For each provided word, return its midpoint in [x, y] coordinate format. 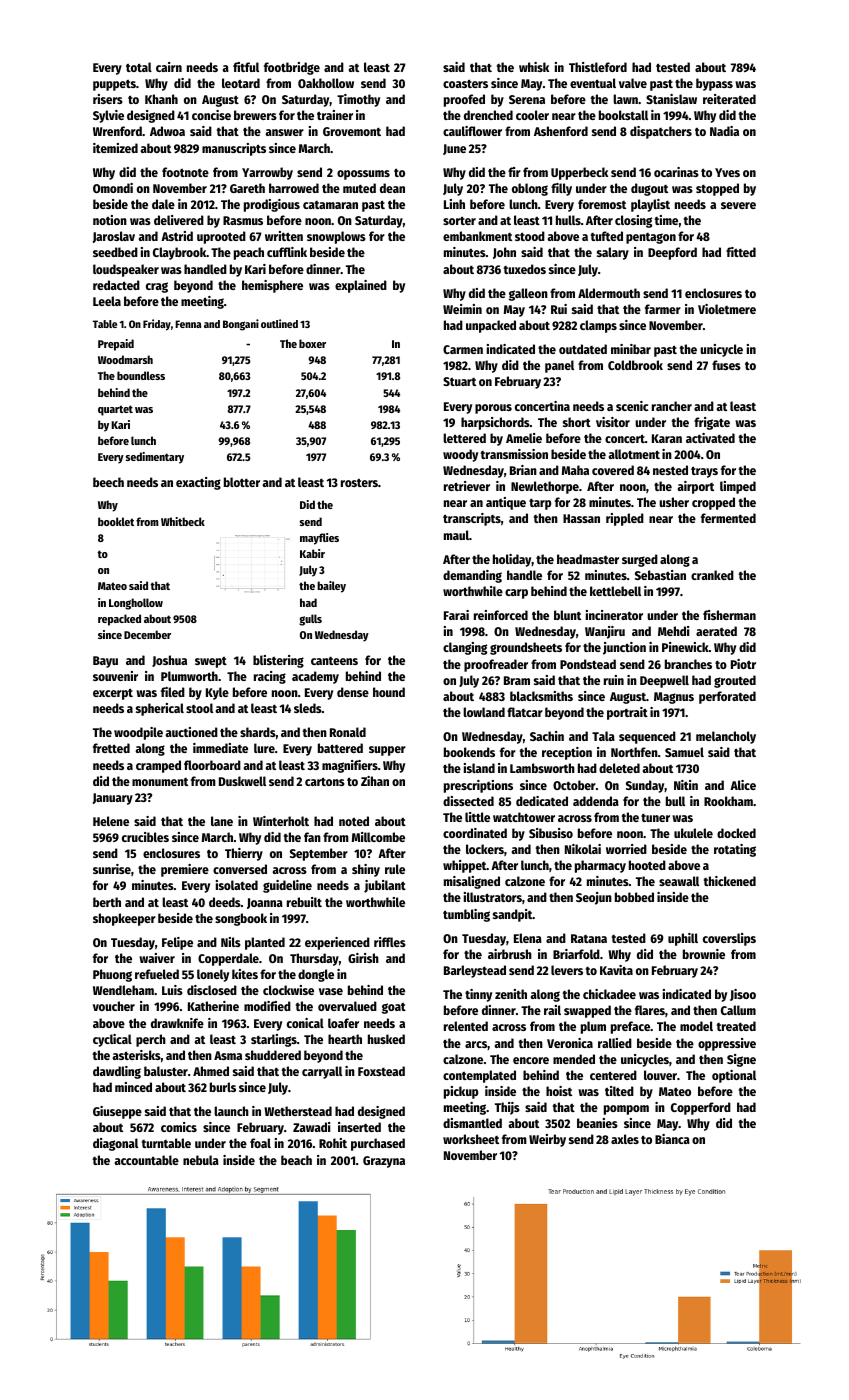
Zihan [375, 781]
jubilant [385, 886]
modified [267, 1006]
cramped [158, 766]
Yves [727, 172]
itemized [115, 148]
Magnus [674, 698]
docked [736, 833]
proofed [464, 100]
